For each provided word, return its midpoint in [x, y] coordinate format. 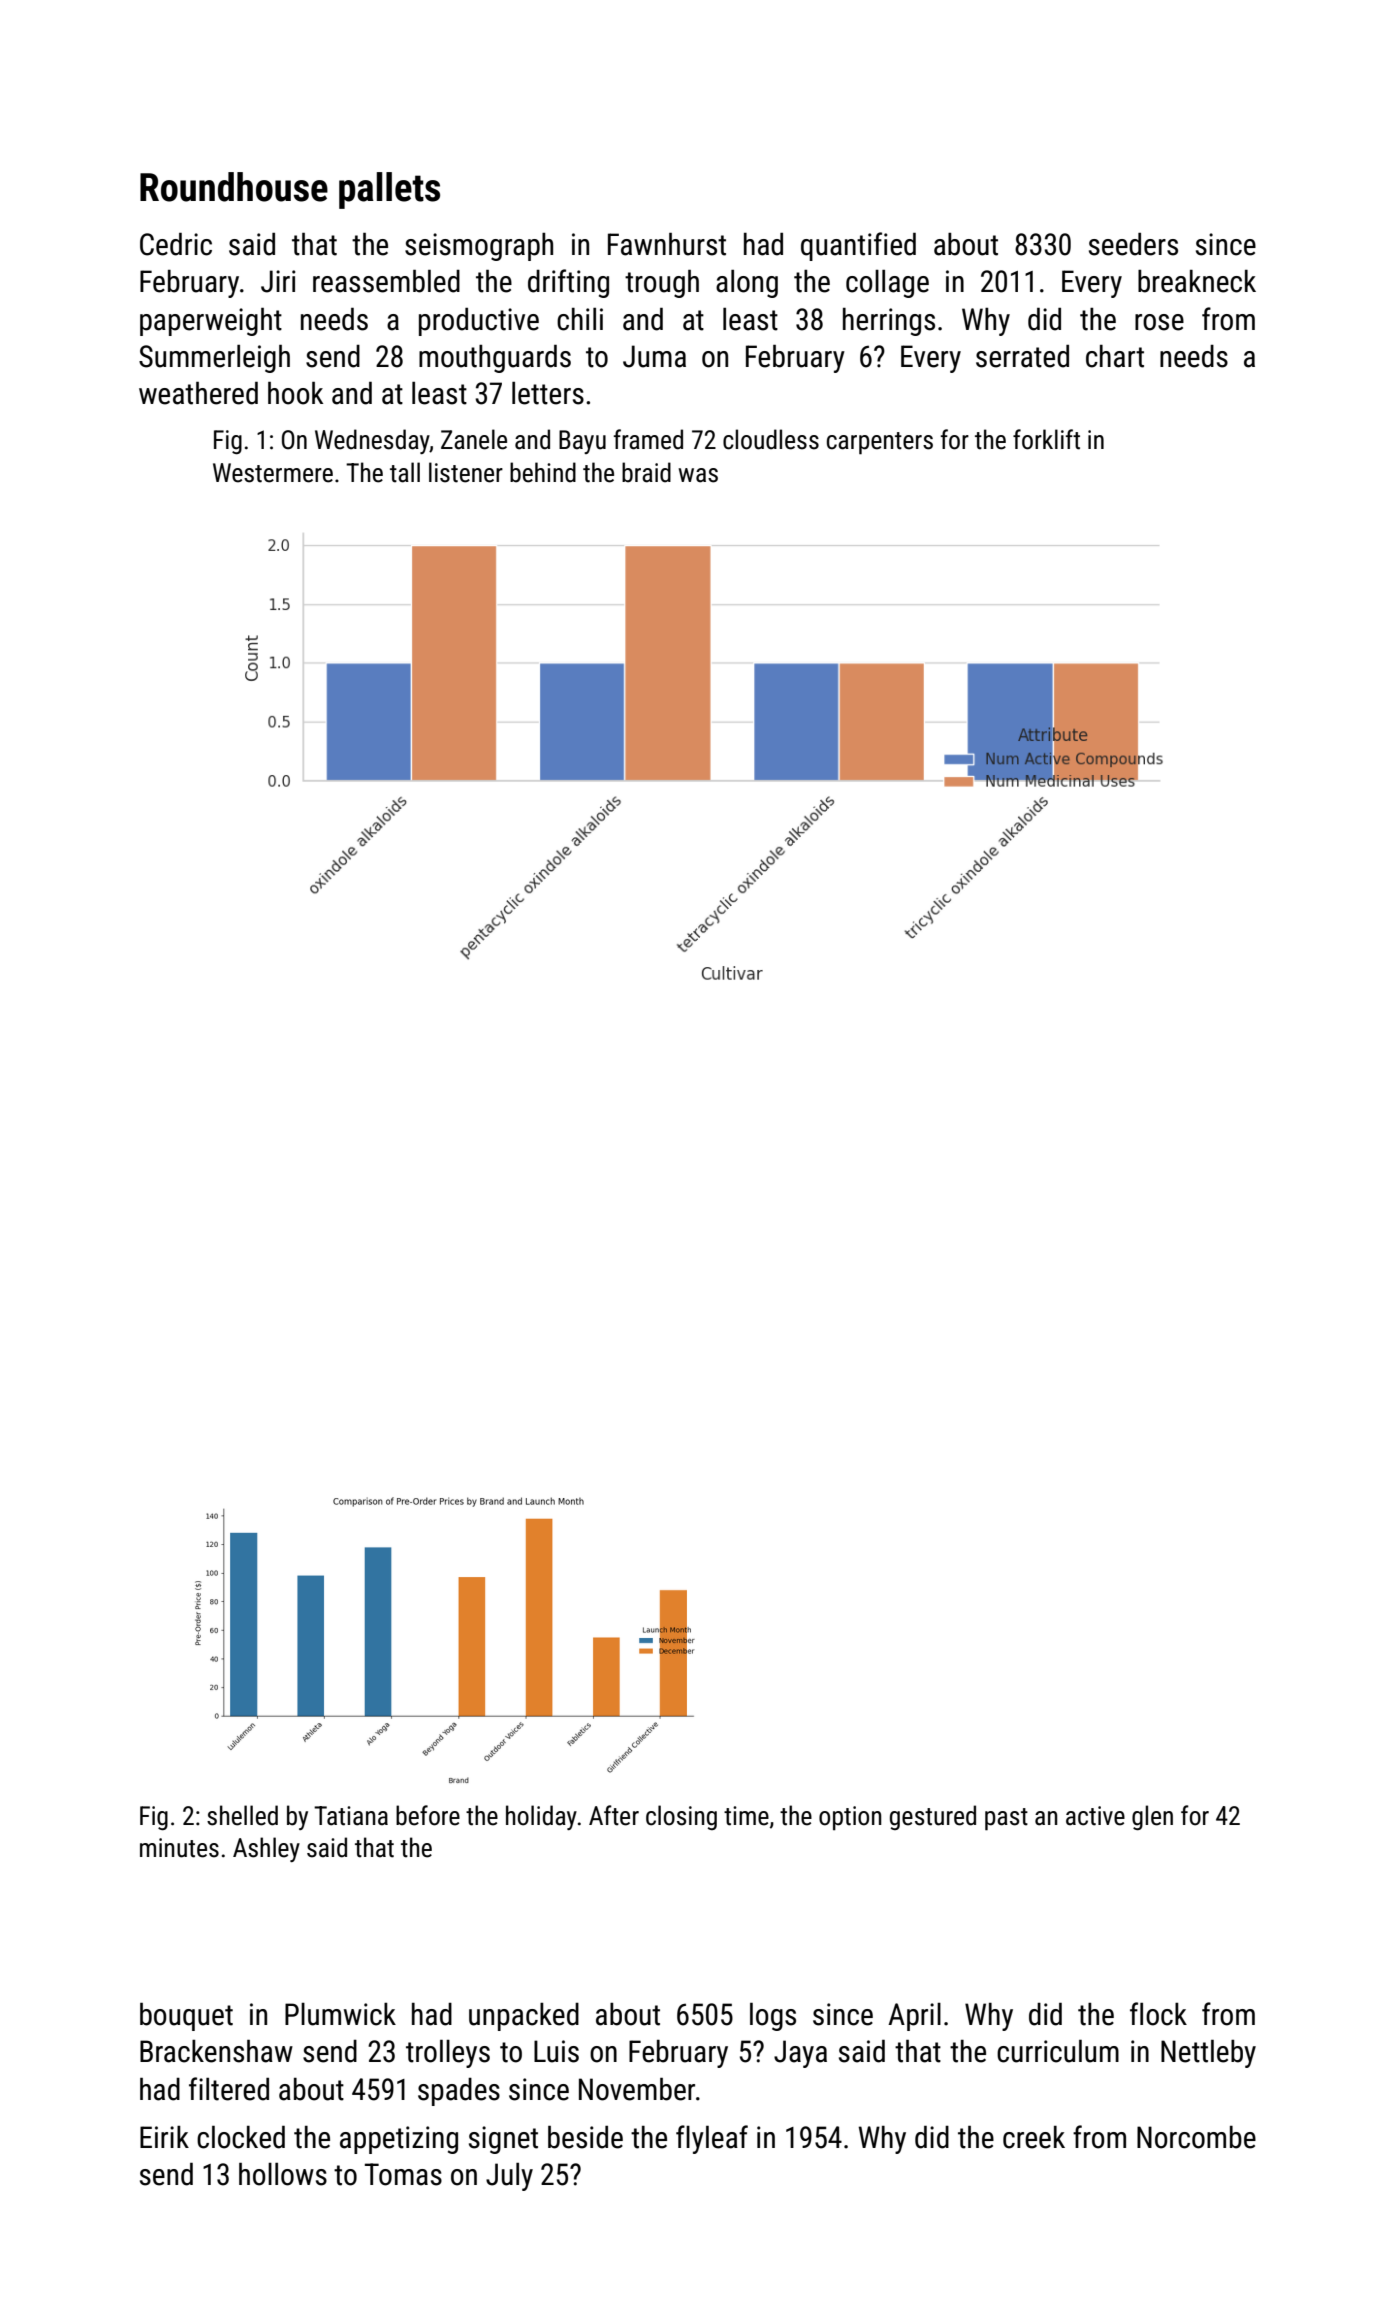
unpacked [524, 2017]
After [614, 1815]
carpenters [880, 443]
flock [1158, 2014]
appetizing [399, 2140]
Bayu [582, 442]
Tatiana [351, 1816]
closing [681, 1817]
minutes [179, 1848]
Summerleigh [214, 358]
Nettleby [1208, 2053]
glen [1152, 1817]
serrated [1022, 356]
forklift [1046, 439]
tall [405, 472]
